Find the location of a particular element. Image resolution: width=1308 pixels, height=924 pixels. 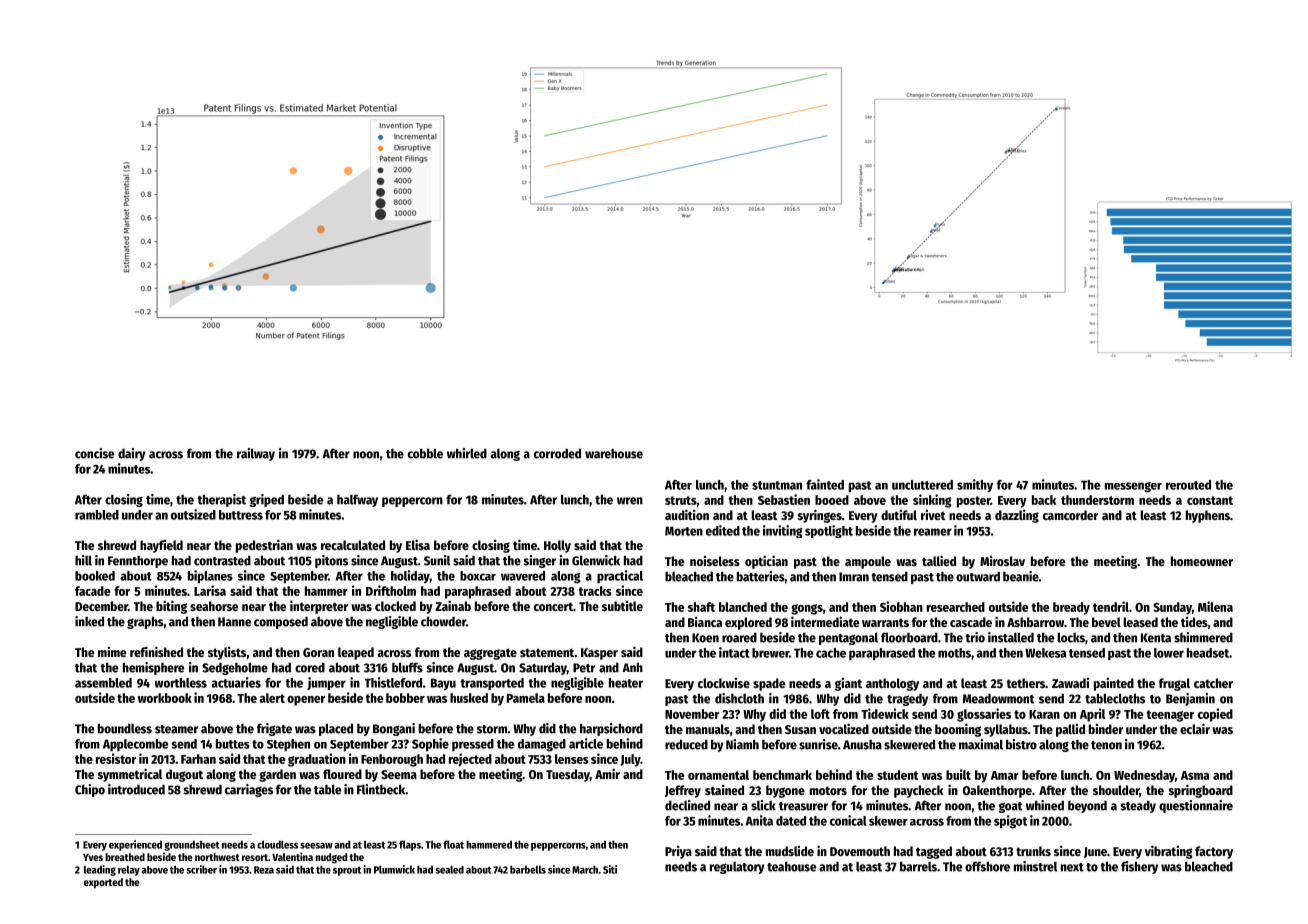

syringes is located at coordinates (820, 516).
